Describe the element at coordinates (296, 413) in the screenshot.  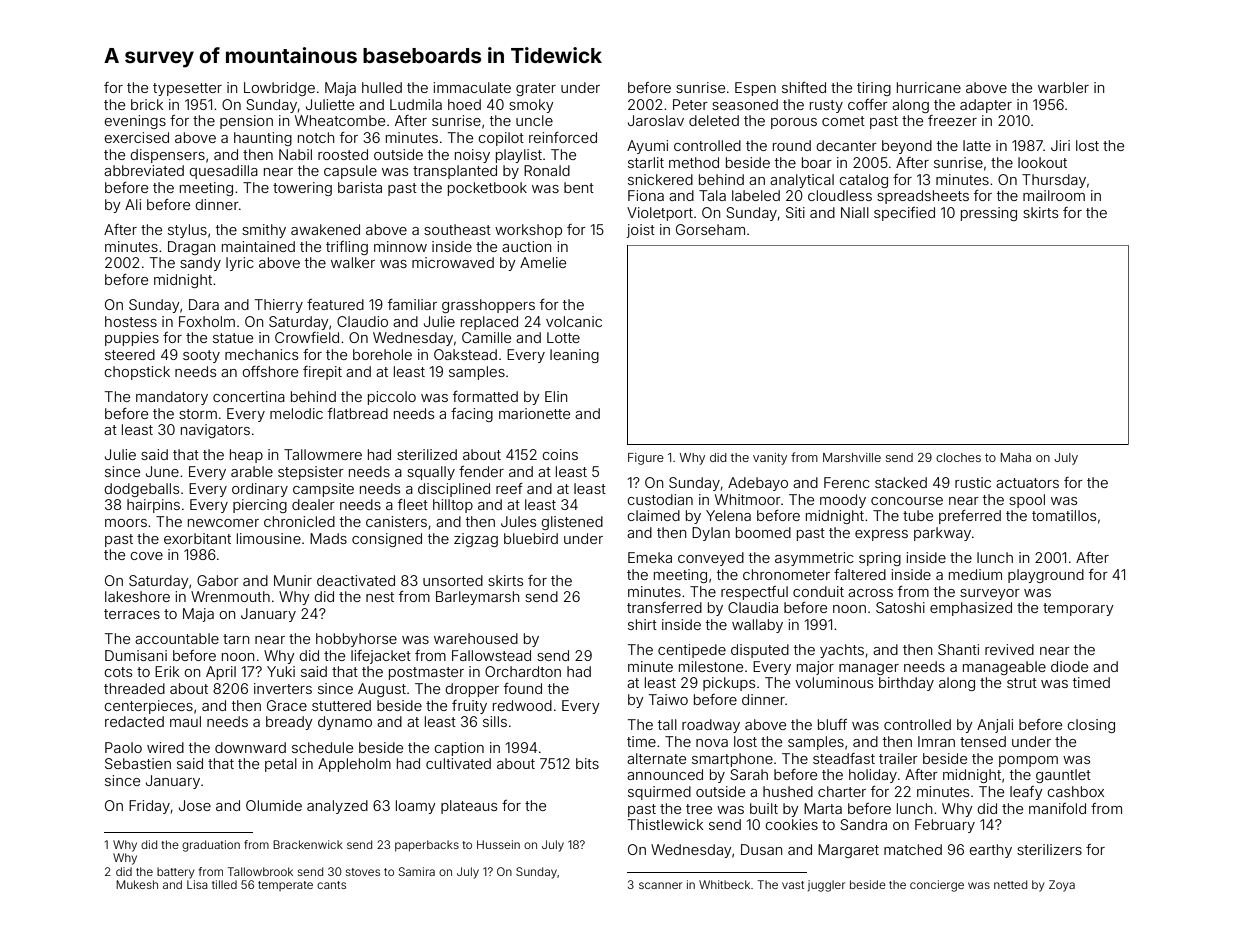
I see `melodic` at that location.
